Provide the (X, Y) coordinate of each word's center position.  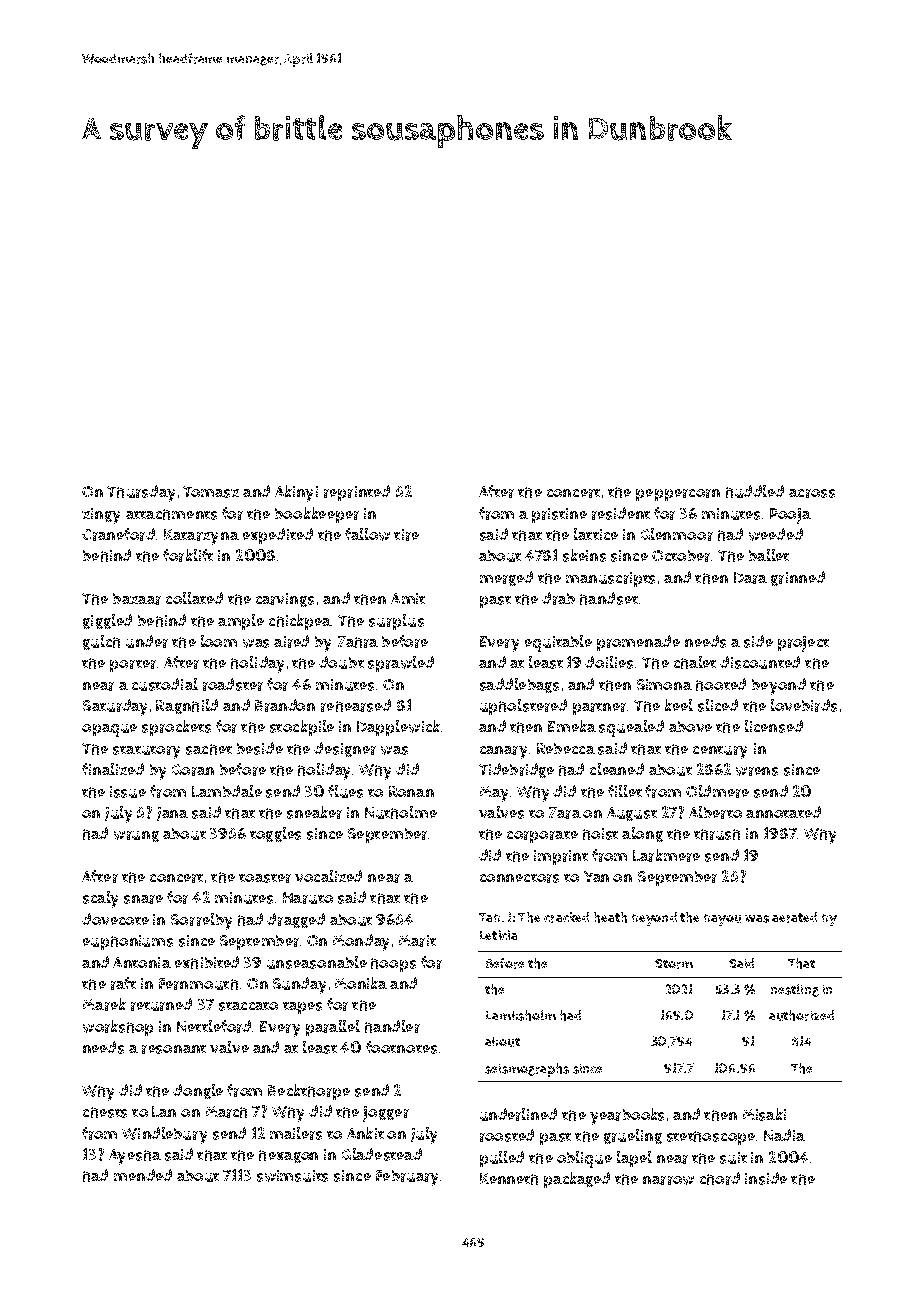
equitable (558, 643)
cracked (566, 917)
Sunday (299, 985)
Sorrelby (201, 921)
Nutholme (401, 812)
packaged (577, 1180)
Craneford (118, 534)
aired (291, 641)
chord (720, 1178)
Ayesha (135, 1157)
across (812, 493)
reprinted (357, 493)
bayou (722, 920)
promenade (638, 643)
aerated (794, 917)
